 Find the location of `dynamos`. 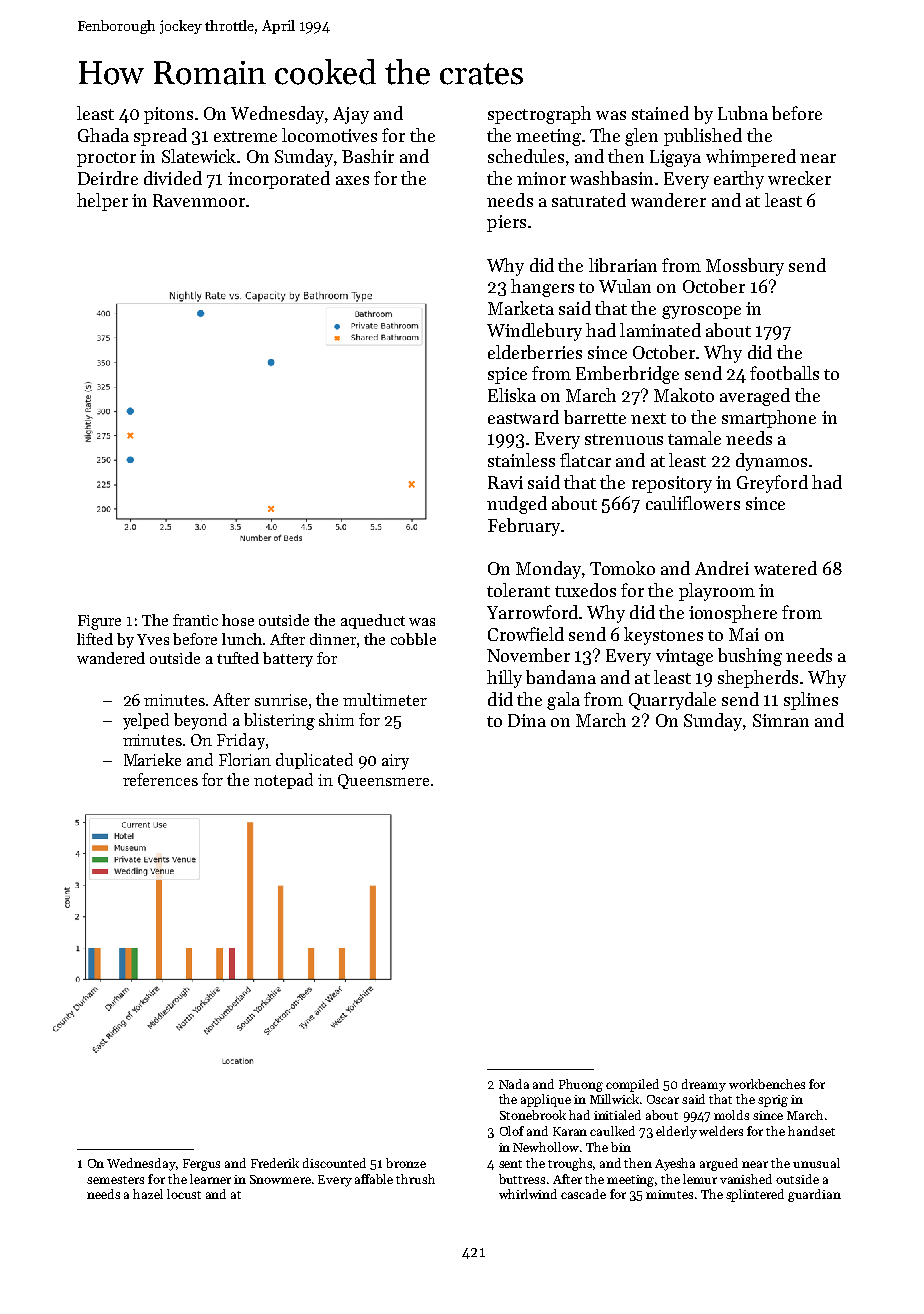

dynamos is located at coordinates (771, 462).
